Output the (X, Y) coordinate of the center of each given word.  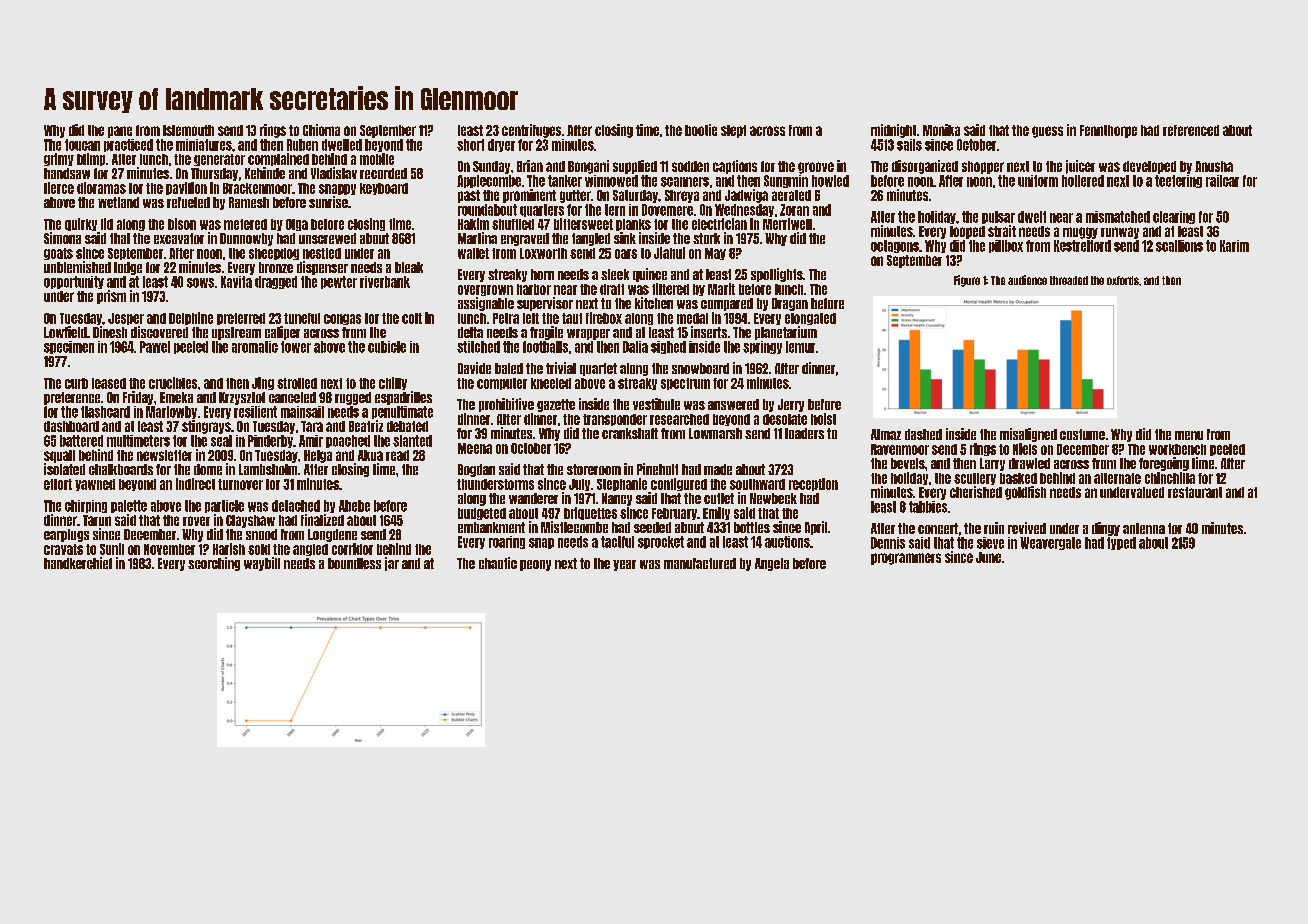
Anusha (1214, 166)
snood (261, 534)
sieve (990, 543)
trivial (561, 368)
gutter (575, 196)
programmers (906, 559)
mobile (377, 159)
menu (1189, 435)
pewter (339, 282)
